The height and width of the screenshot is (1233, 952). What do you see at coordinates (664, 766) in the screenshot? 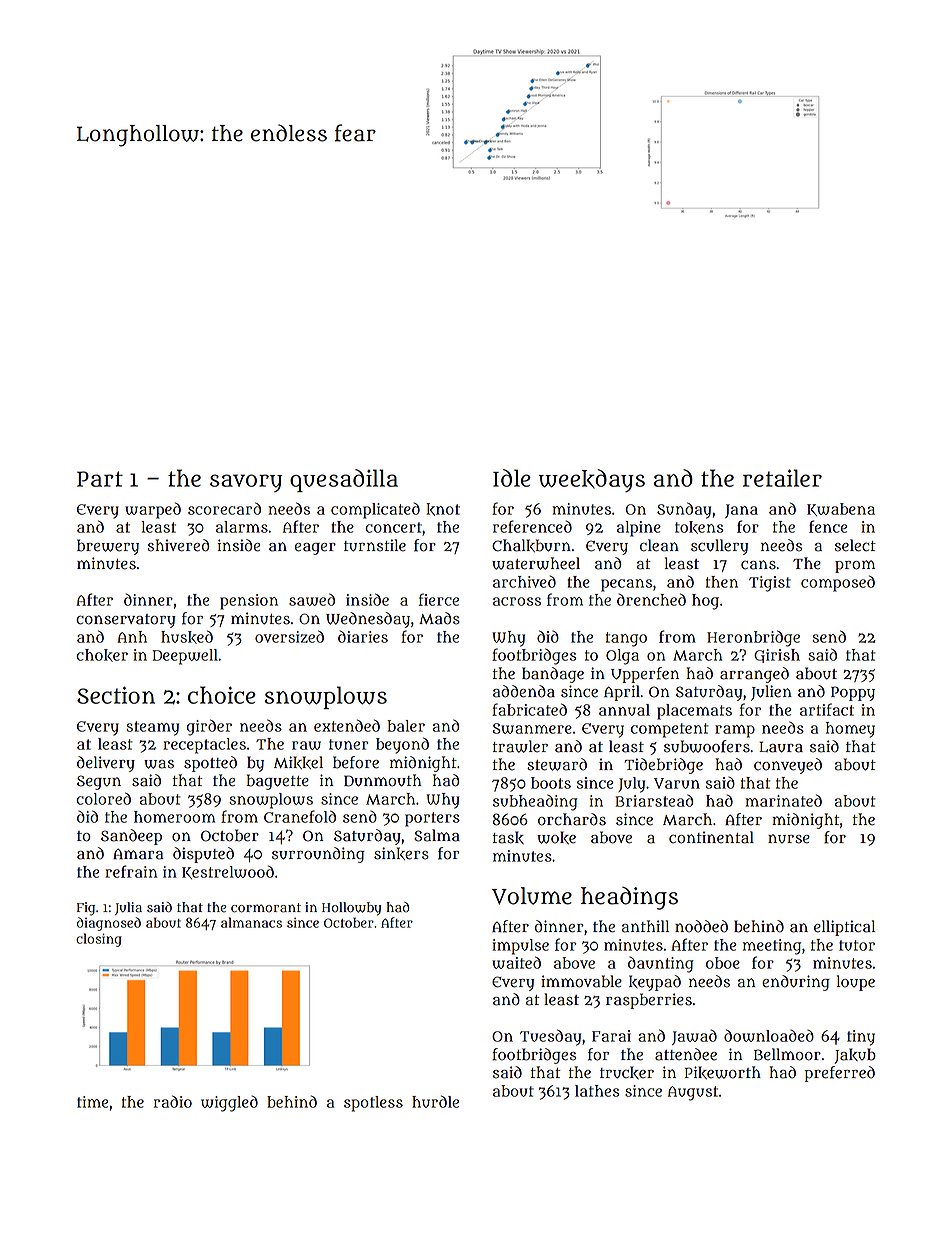
I see `Tidebridge` at bounding box center [664, 766].
